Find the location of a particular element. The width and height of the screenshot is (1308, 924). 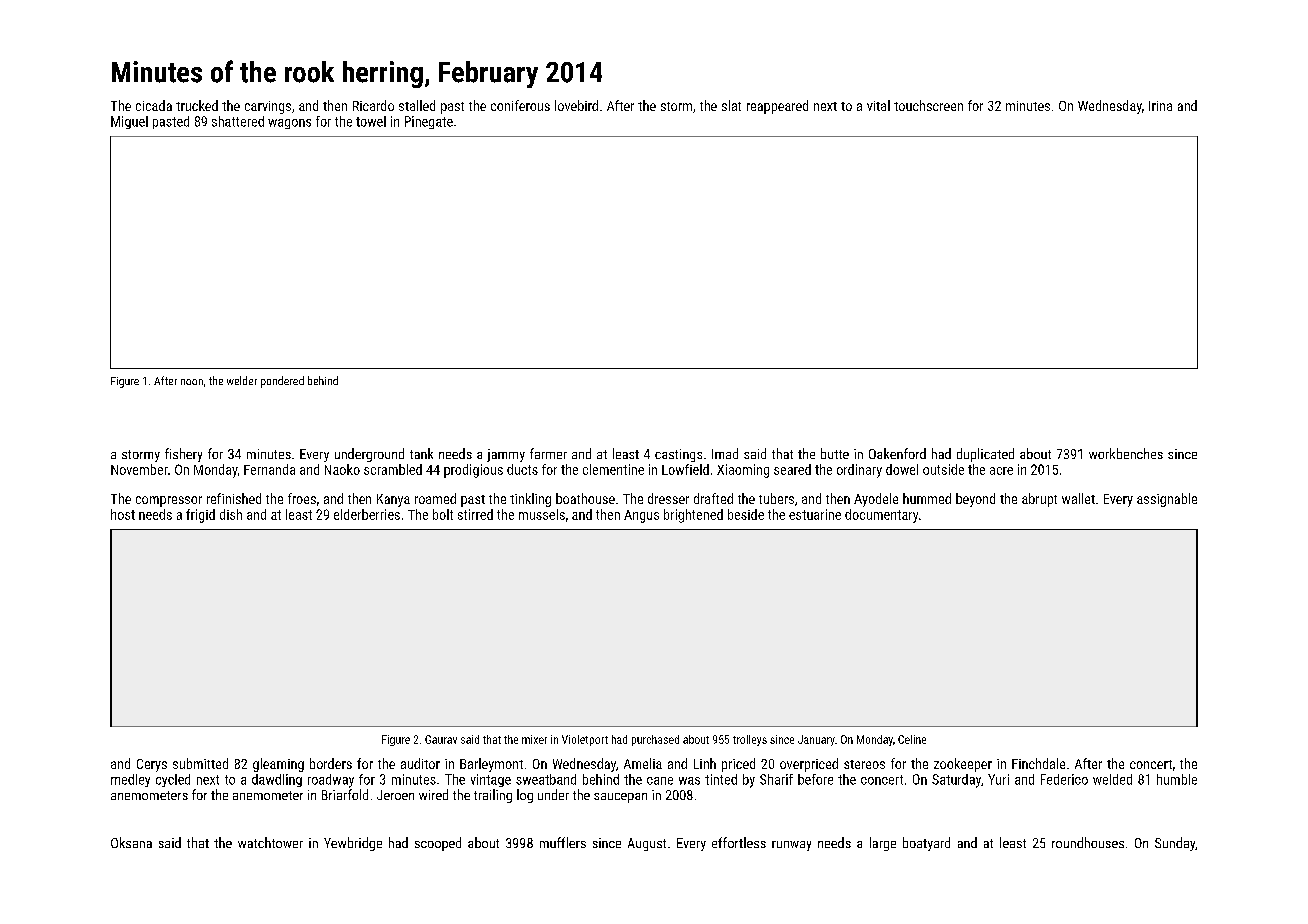

Cerys is located at coordinates (152, 765).
